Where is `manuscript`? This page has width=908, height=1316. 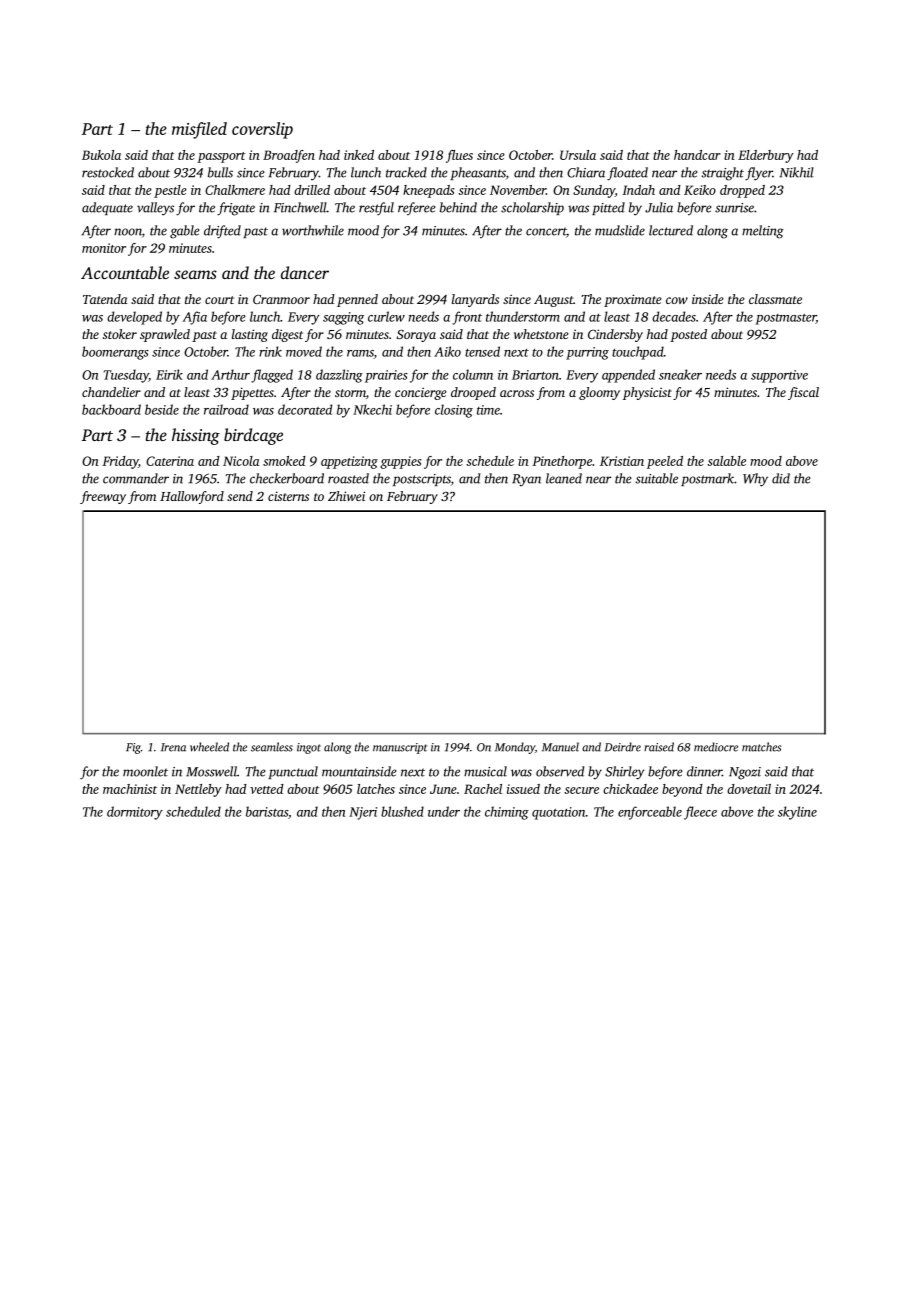
manuscript is located at coordinates (400, 748).
